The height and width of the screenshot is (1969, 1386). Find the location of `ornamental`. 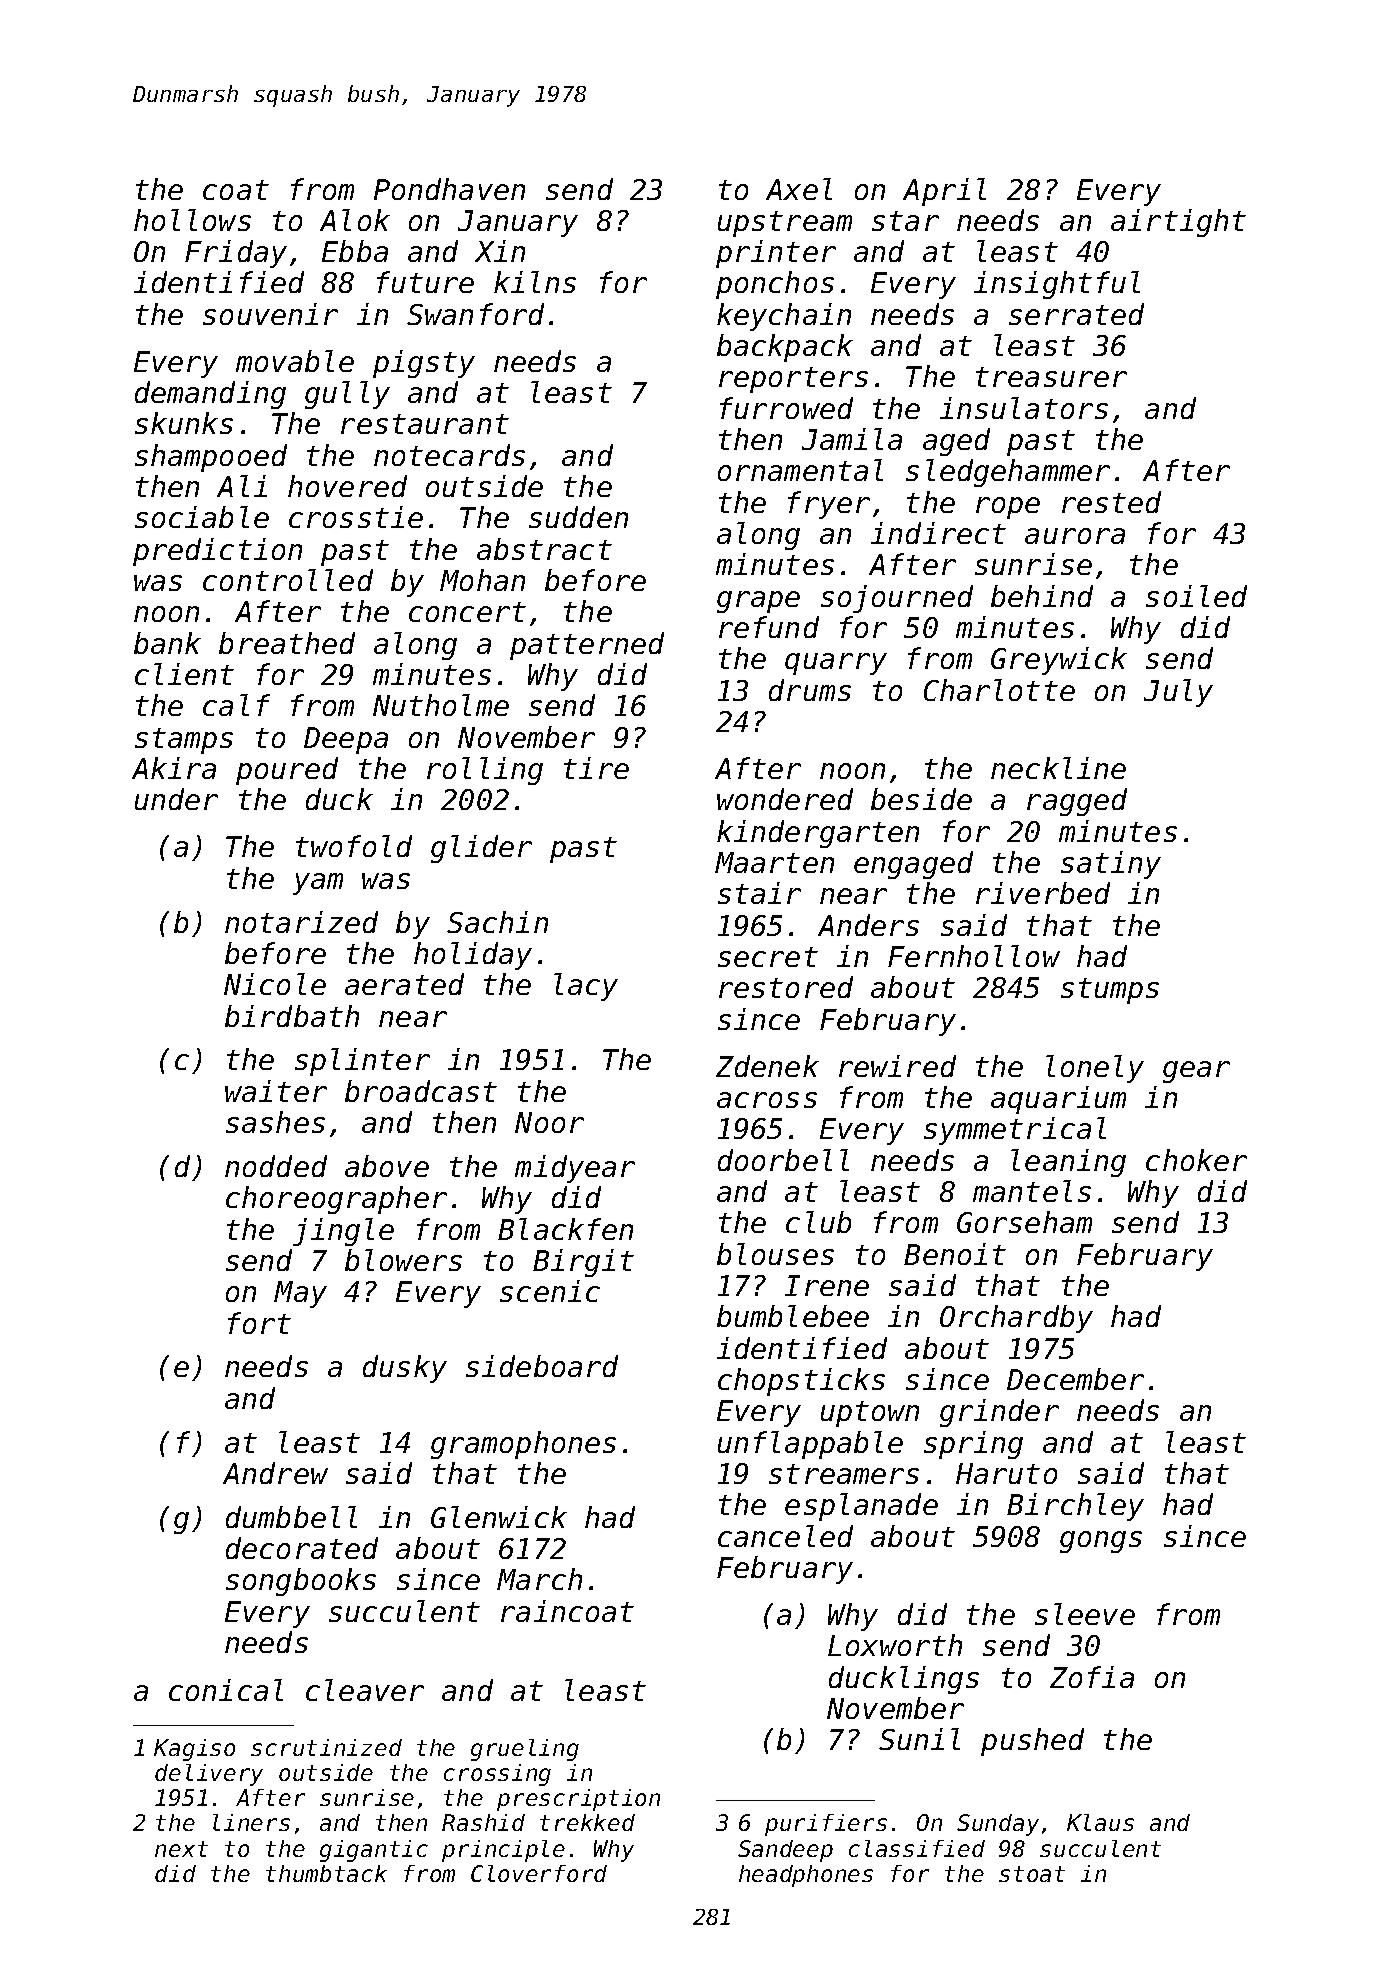

ornamental is located at coordinates (800, 470).
